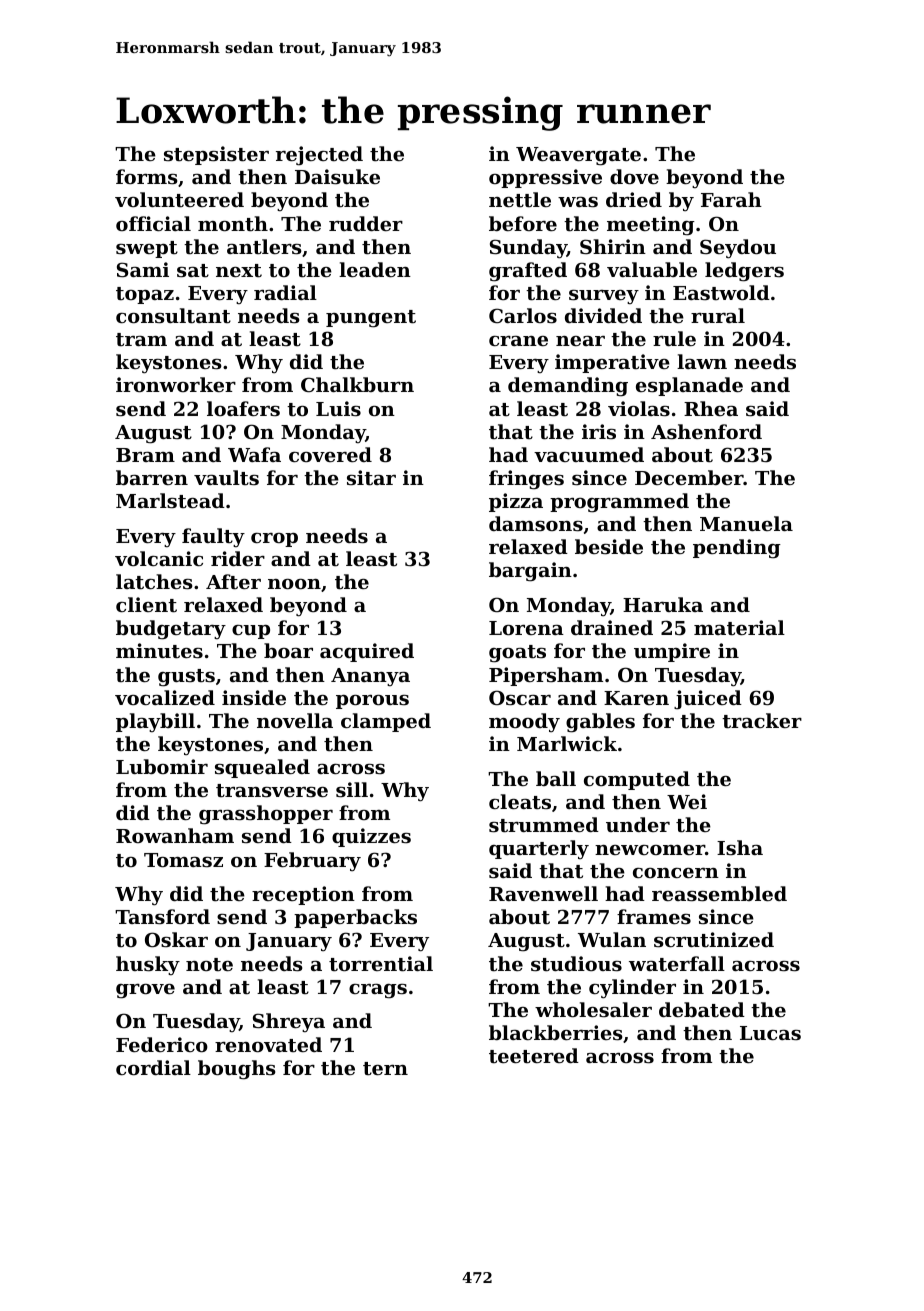 The width and height of the screenshot is (924, 1311). I want to click on grove, so click(145, 991).
